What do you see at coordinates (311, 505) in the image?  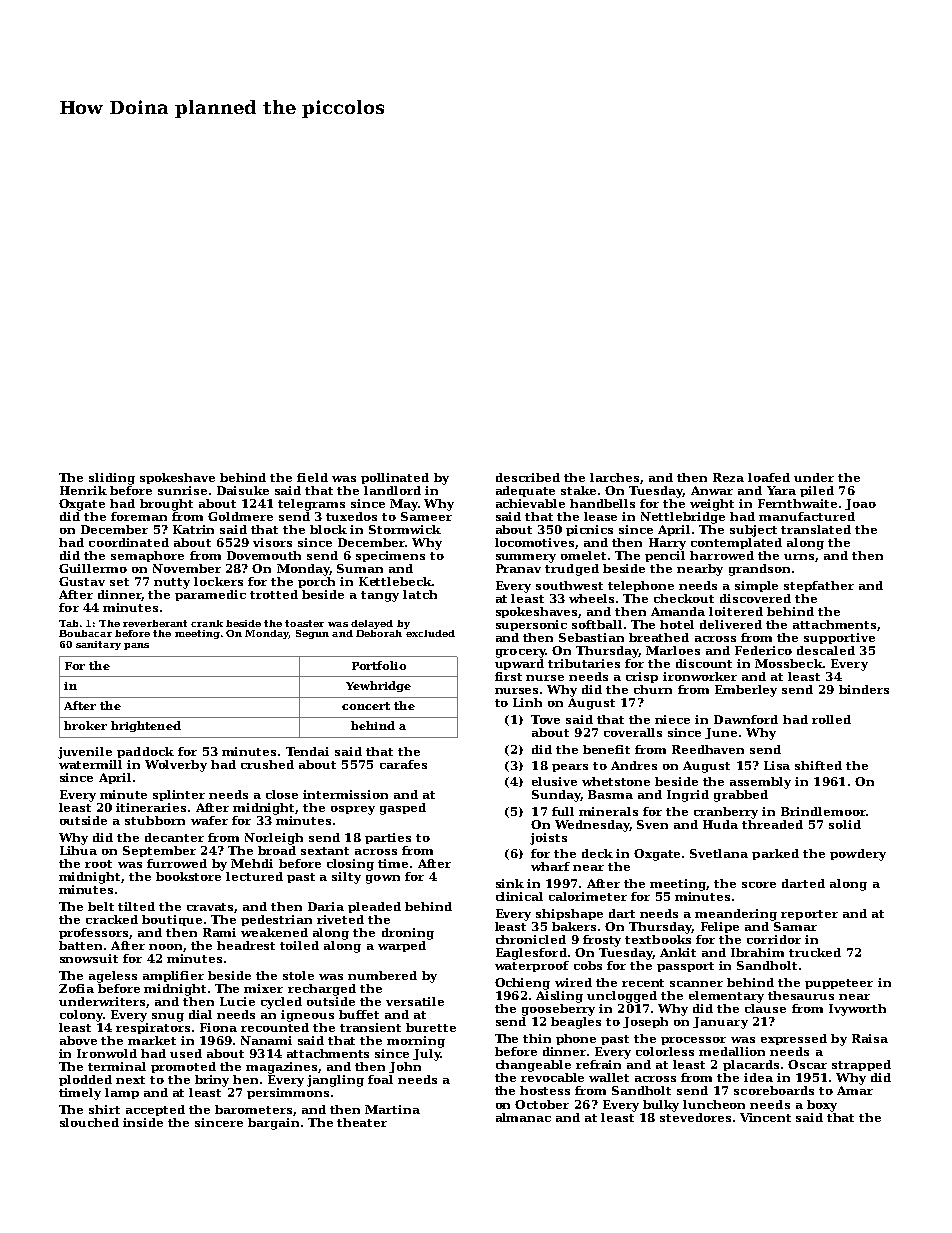 I see `telegrams` at bounding box center [311, 505].
